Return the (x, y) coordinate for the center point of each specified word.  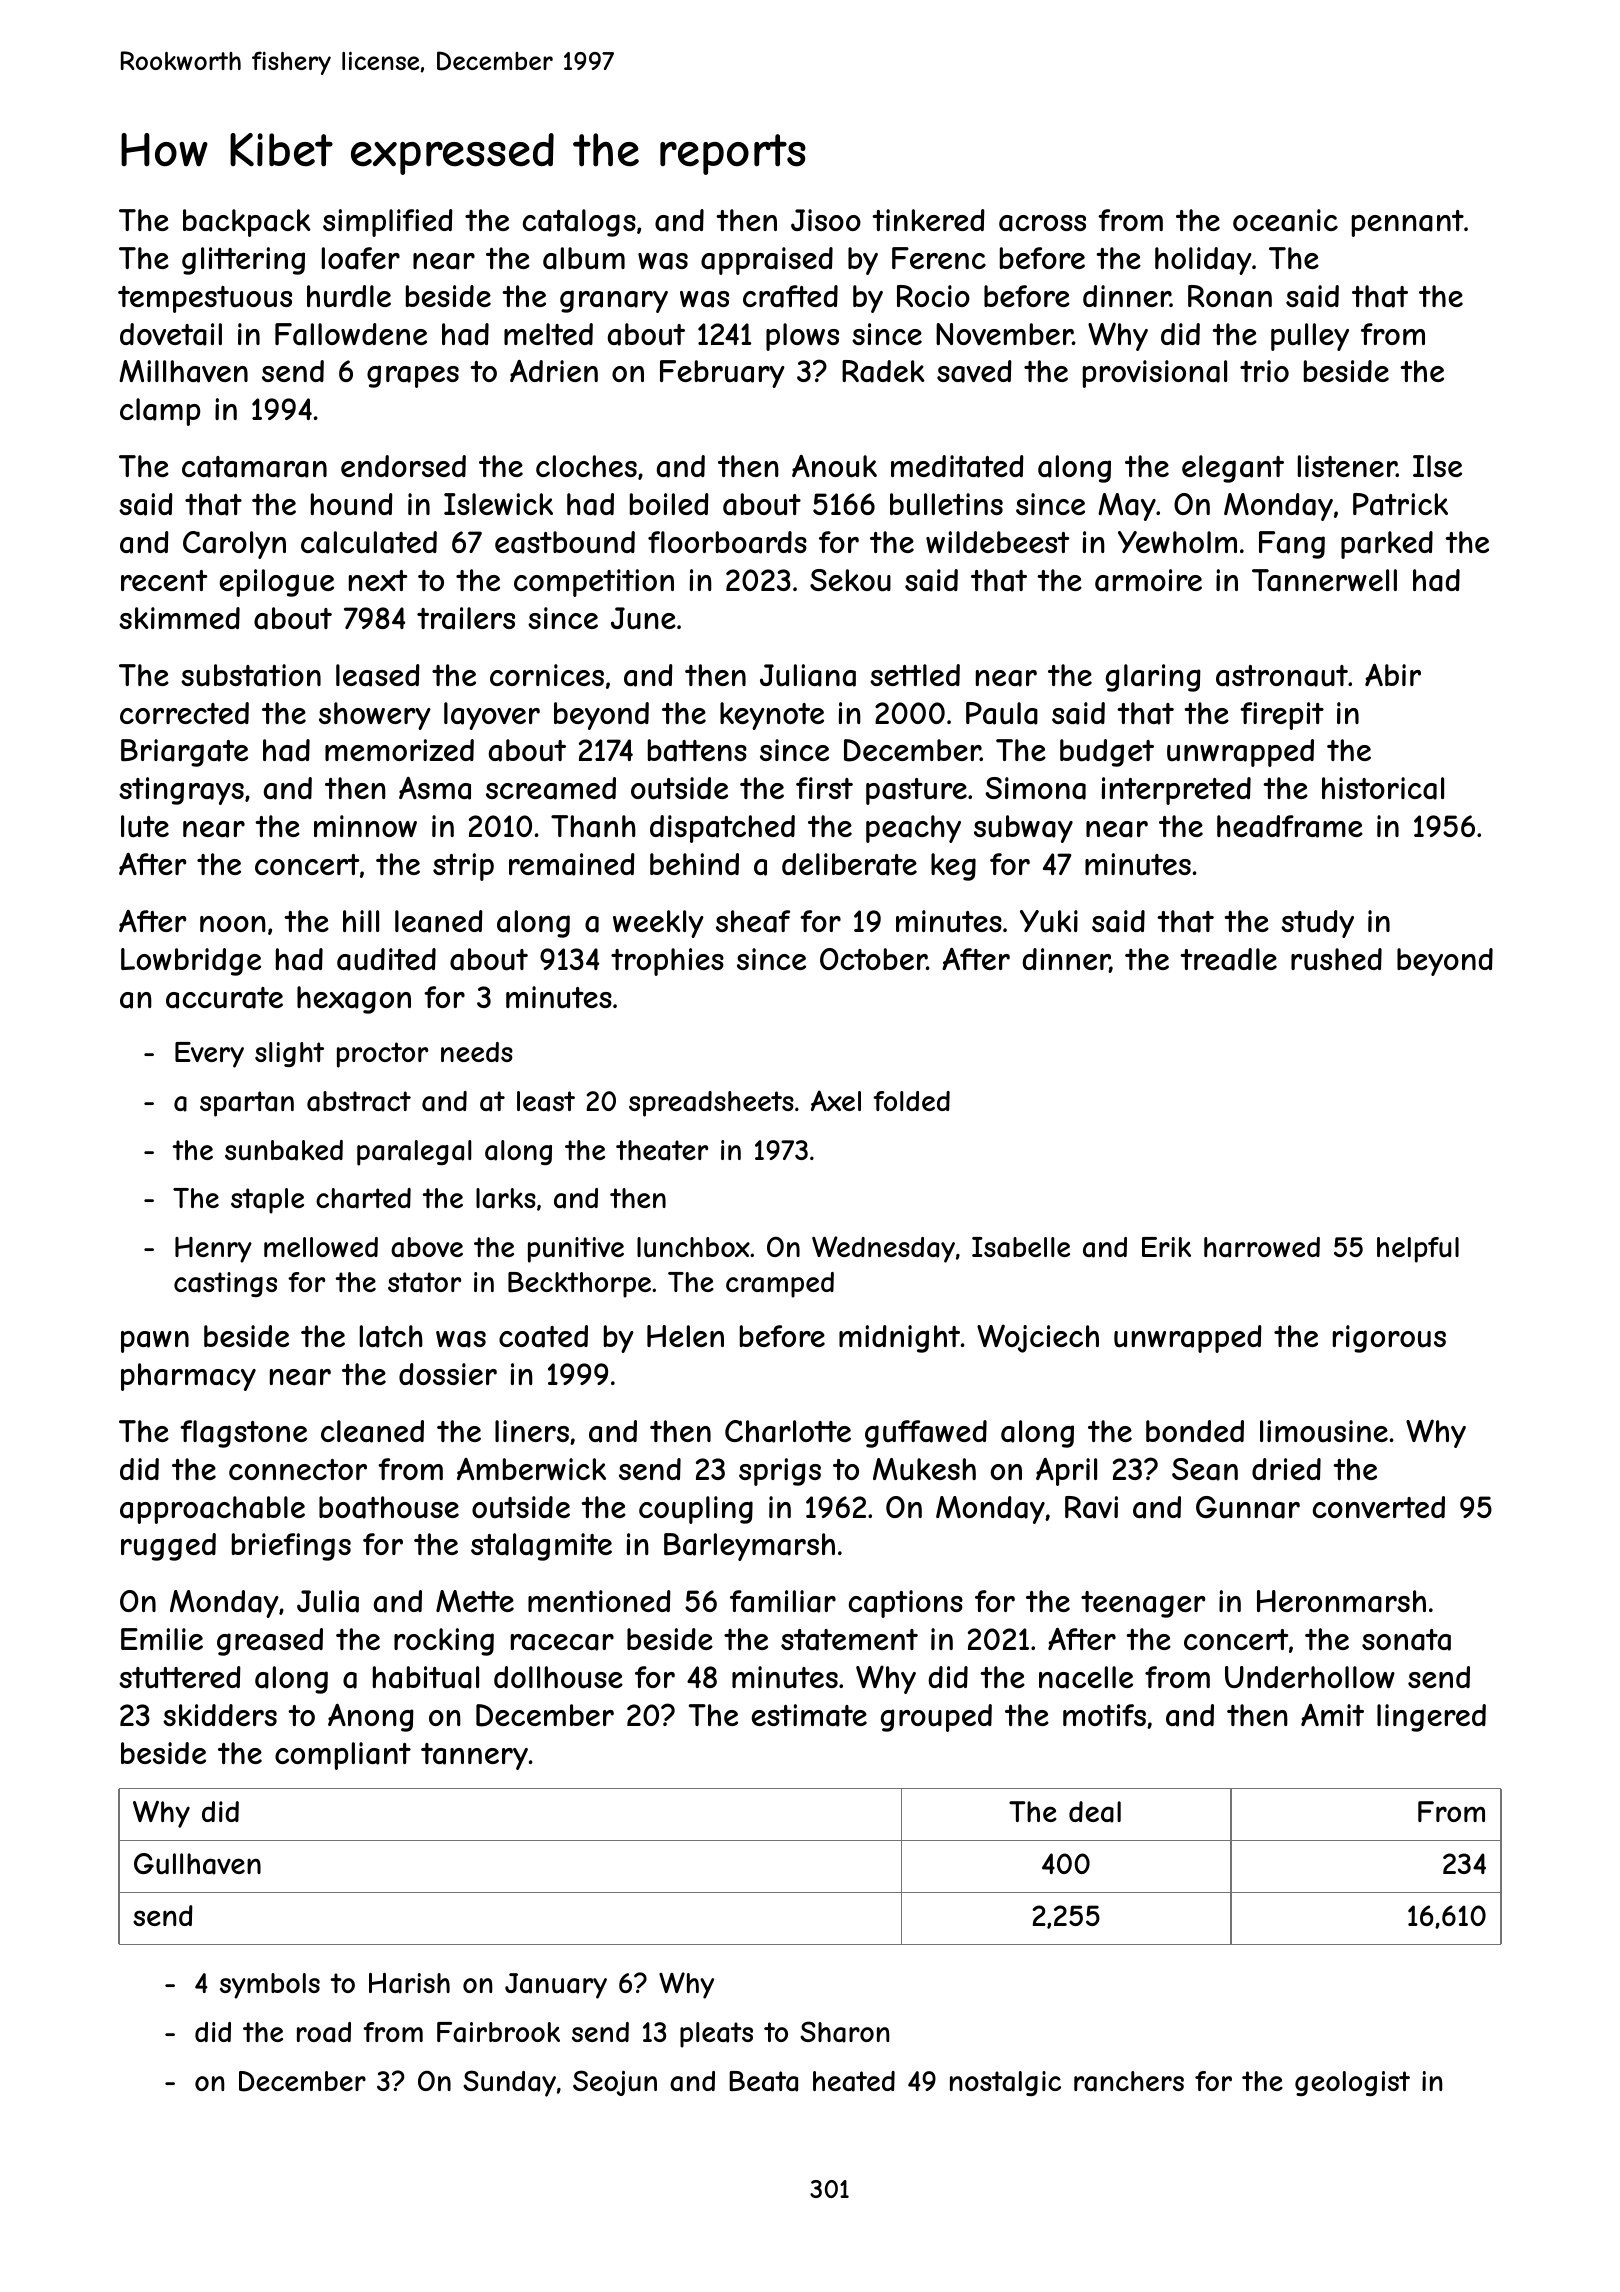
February (722, 374)
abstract (359, 1101)
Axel (836, 1100)
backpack (247, 223)
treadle (1228, 959)
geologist (1352, 2083)
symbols (270, 1986)
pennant (1408, 223)
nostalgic (1005, 2083)
